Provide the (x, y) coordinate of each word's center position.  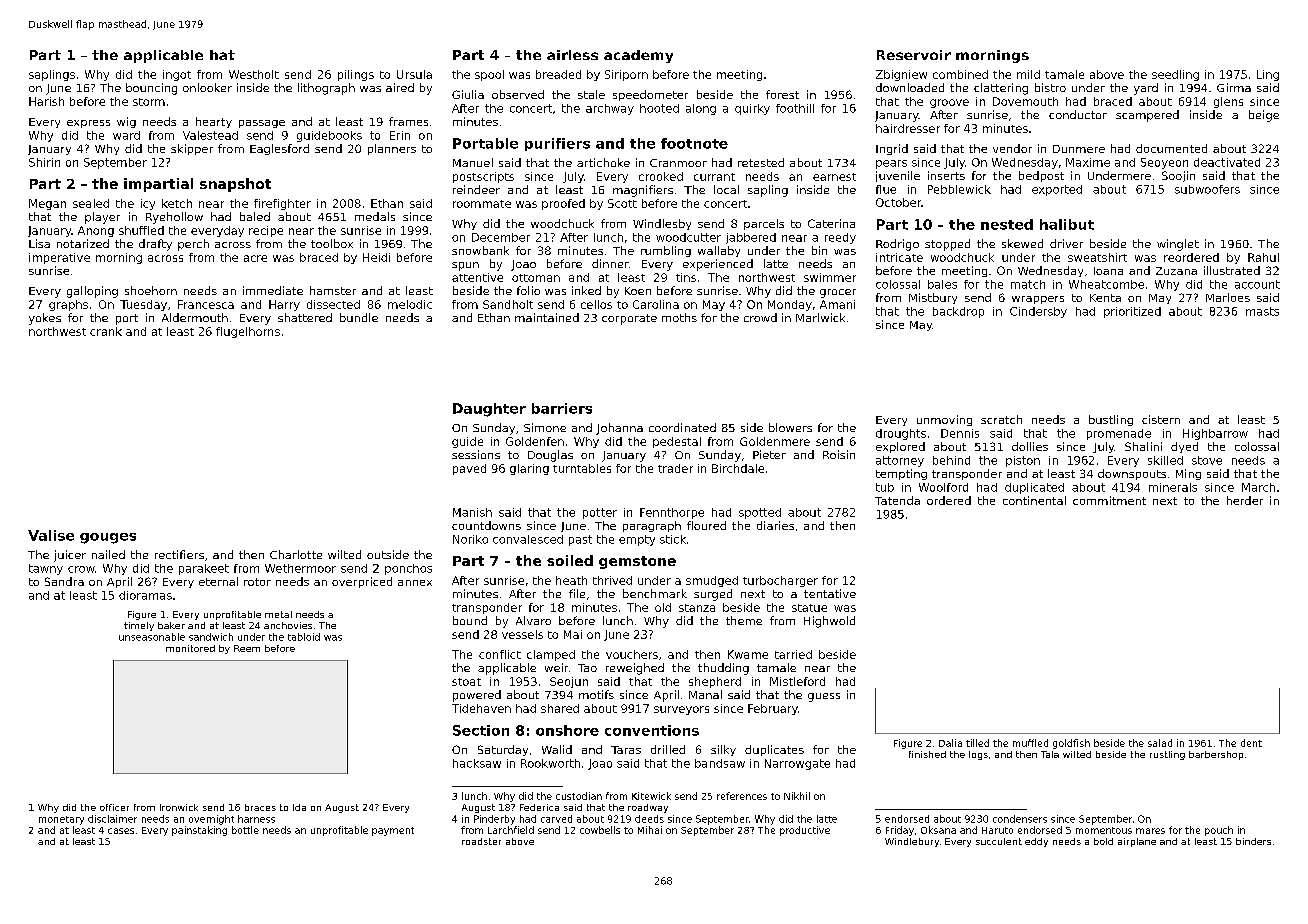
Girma (1234, 87)
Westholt (254, 74)
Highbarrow (1215, 434)
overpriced (362, 582)
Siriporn (626, 75)
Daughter (489, 410)
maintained (547, 317)
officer (114, 807)
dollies (1030, 446)
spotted (760, 513)
